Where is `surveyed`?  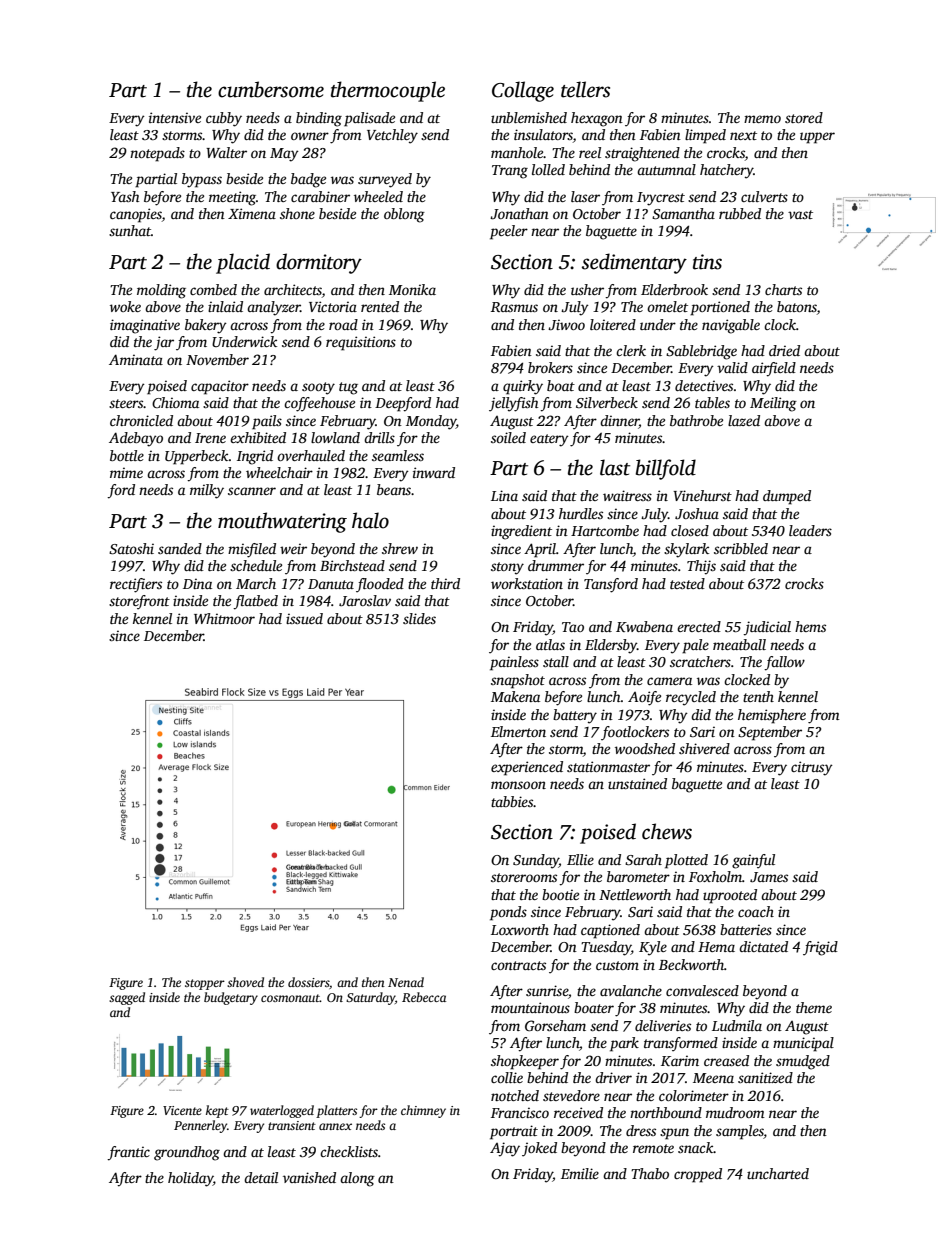 surveyed is located at coordinates (385, 180).
